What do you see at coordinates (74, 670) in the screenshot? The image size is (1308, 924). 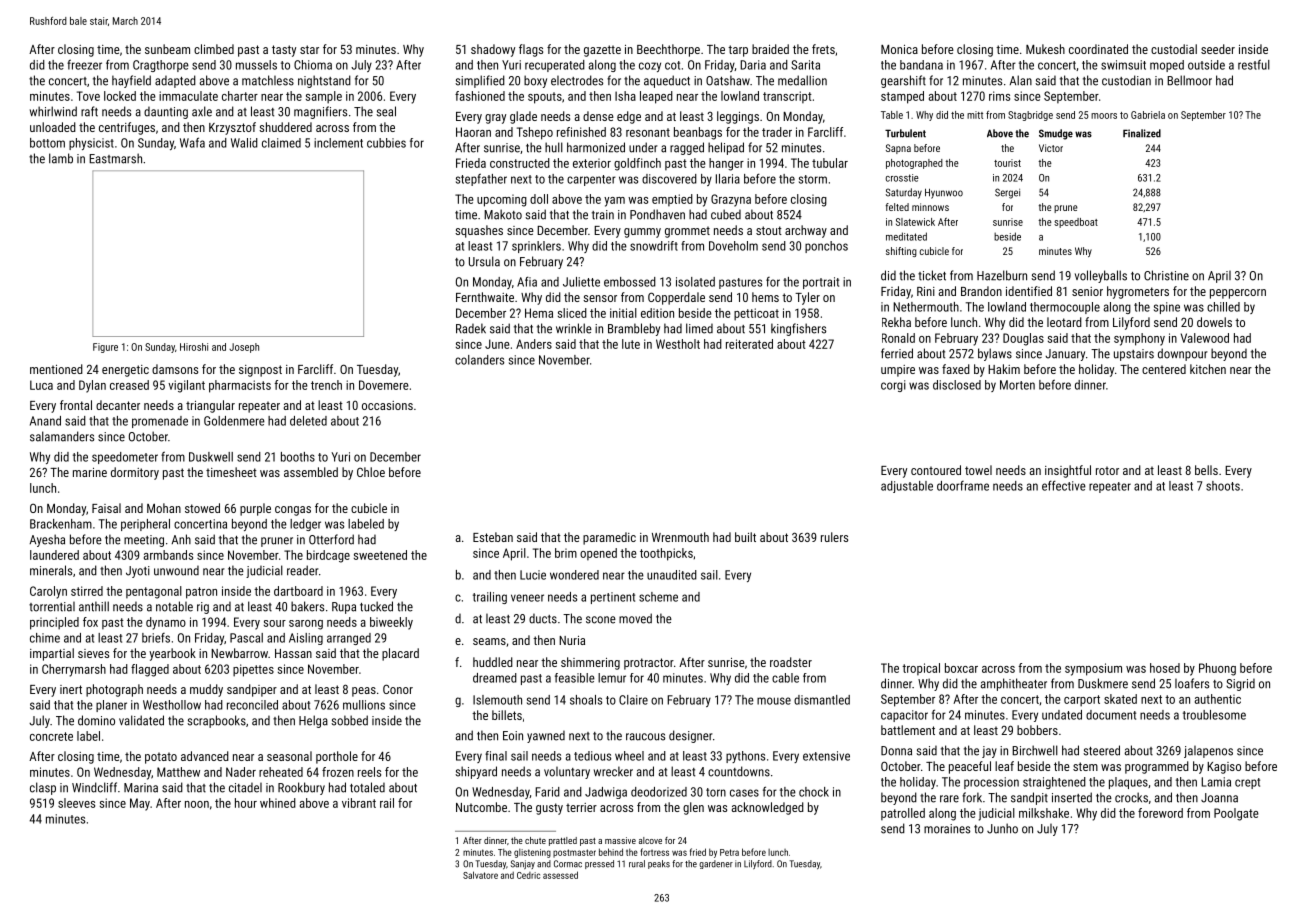 I see `Cherrymarsh` at bounding box center [74, 670].
